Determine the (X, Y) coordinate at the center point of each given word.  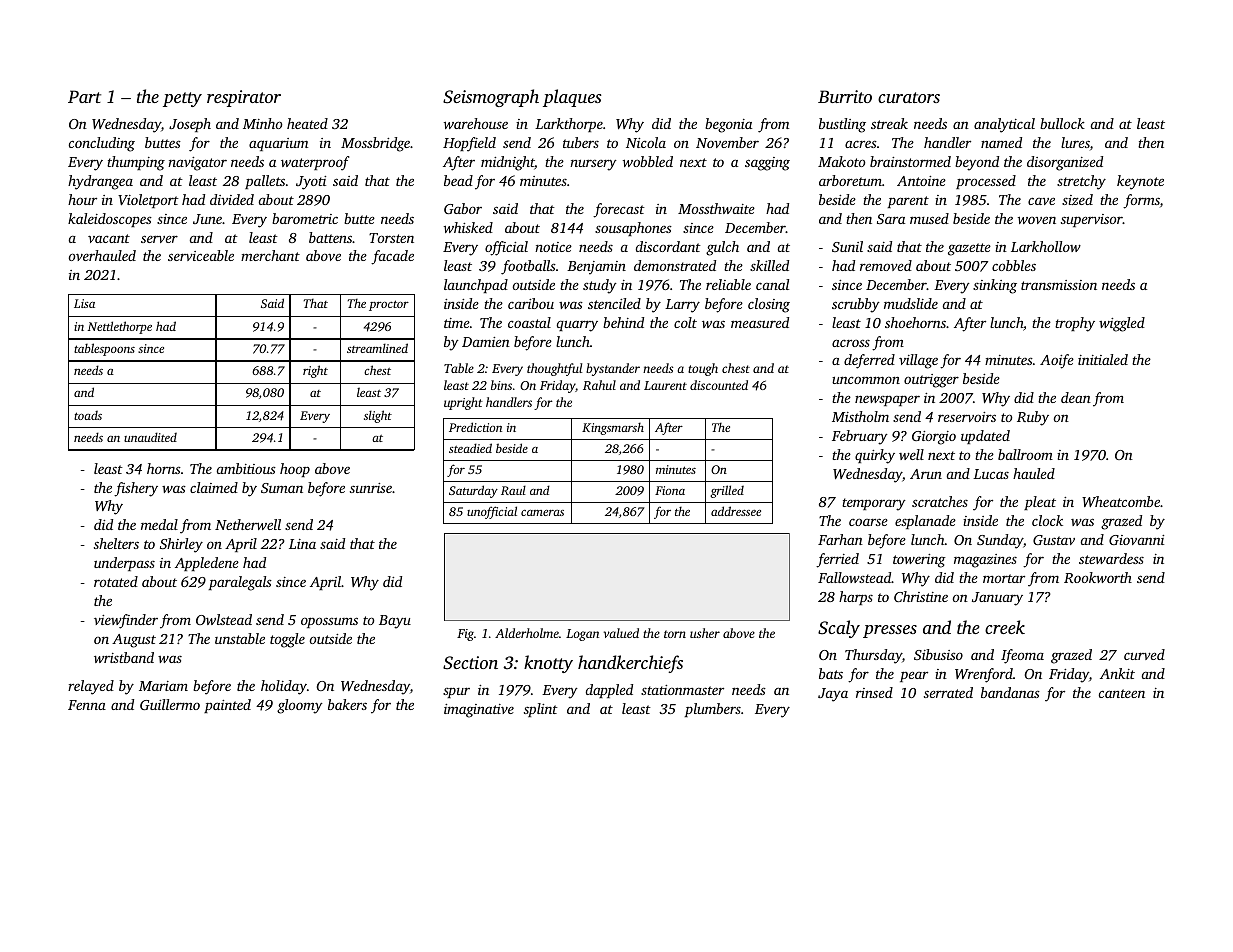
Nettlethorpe (120, 327)
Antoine (921, 181)
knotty (548, 664)
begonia (728, 125)
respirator (244, 98)
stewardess (1111, 558)
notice (553, 247)
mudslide (911, 303)
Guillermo (170, 704)
